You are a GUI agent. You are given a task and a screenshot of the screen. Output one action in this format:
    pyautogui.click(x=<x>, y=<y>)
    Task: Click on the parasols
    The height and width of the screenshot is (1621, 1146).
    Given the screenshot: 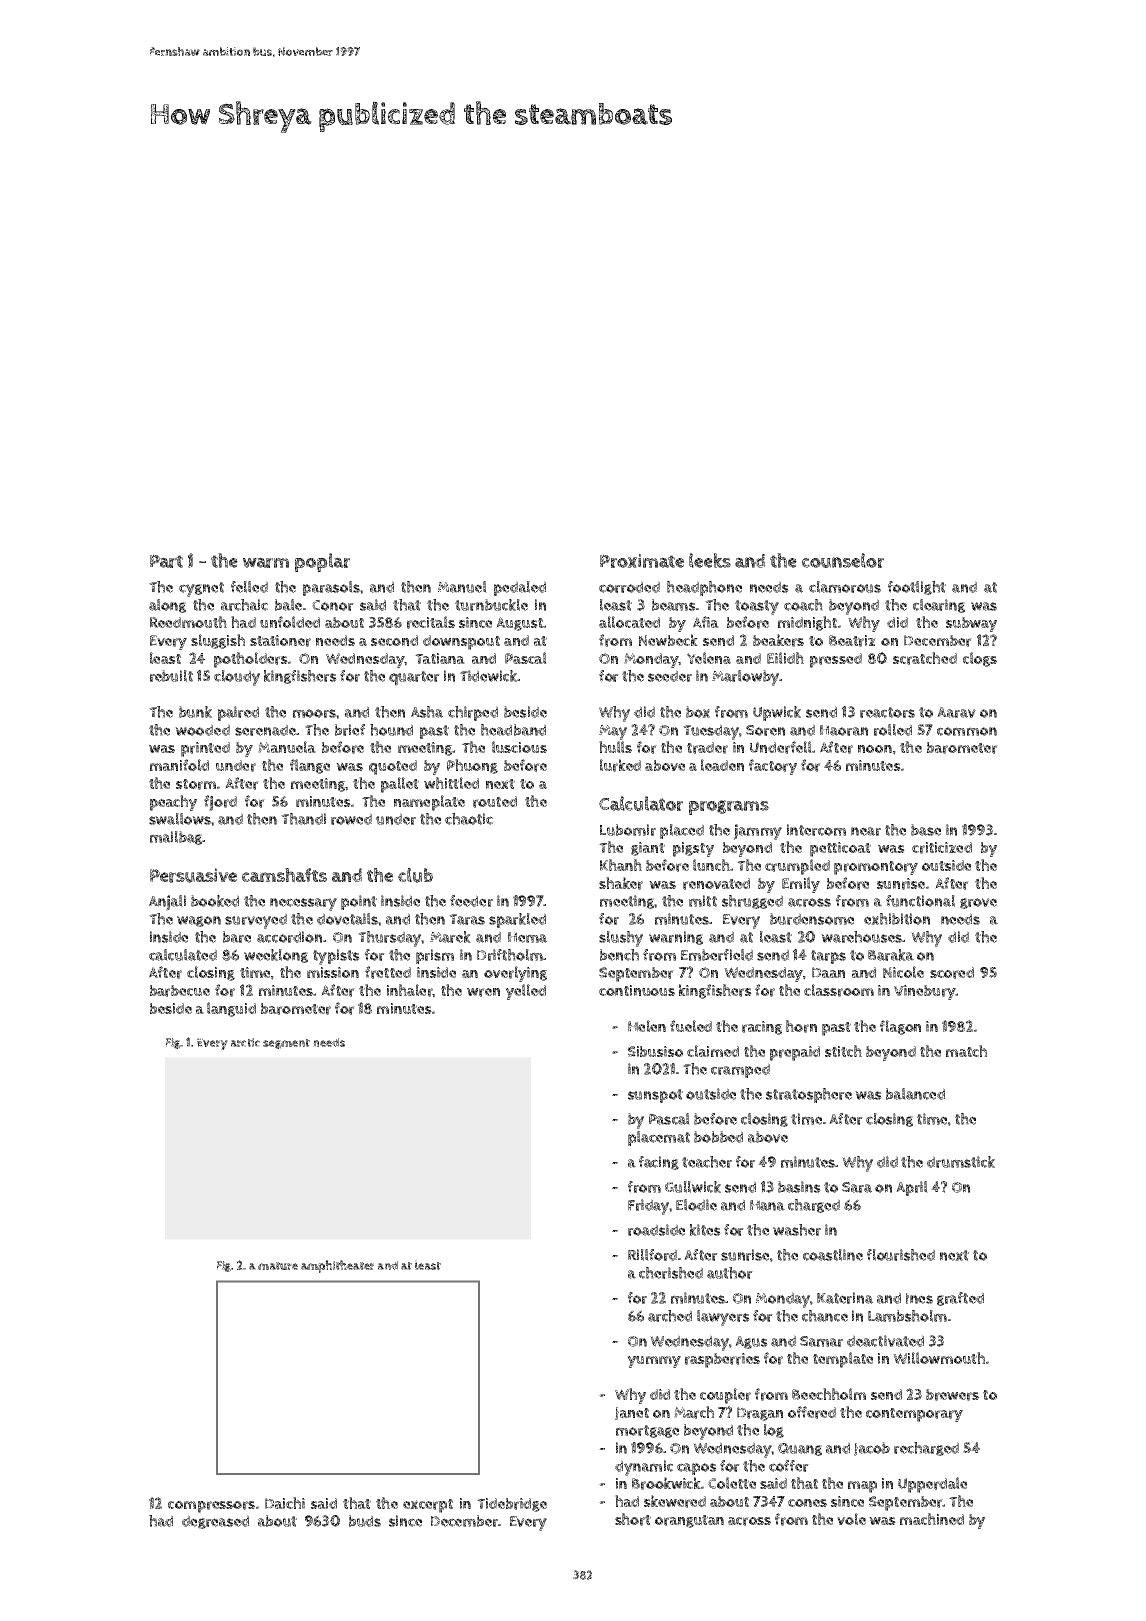 What is the action you would take?
    pyautogui.click(x=331, y=588)
